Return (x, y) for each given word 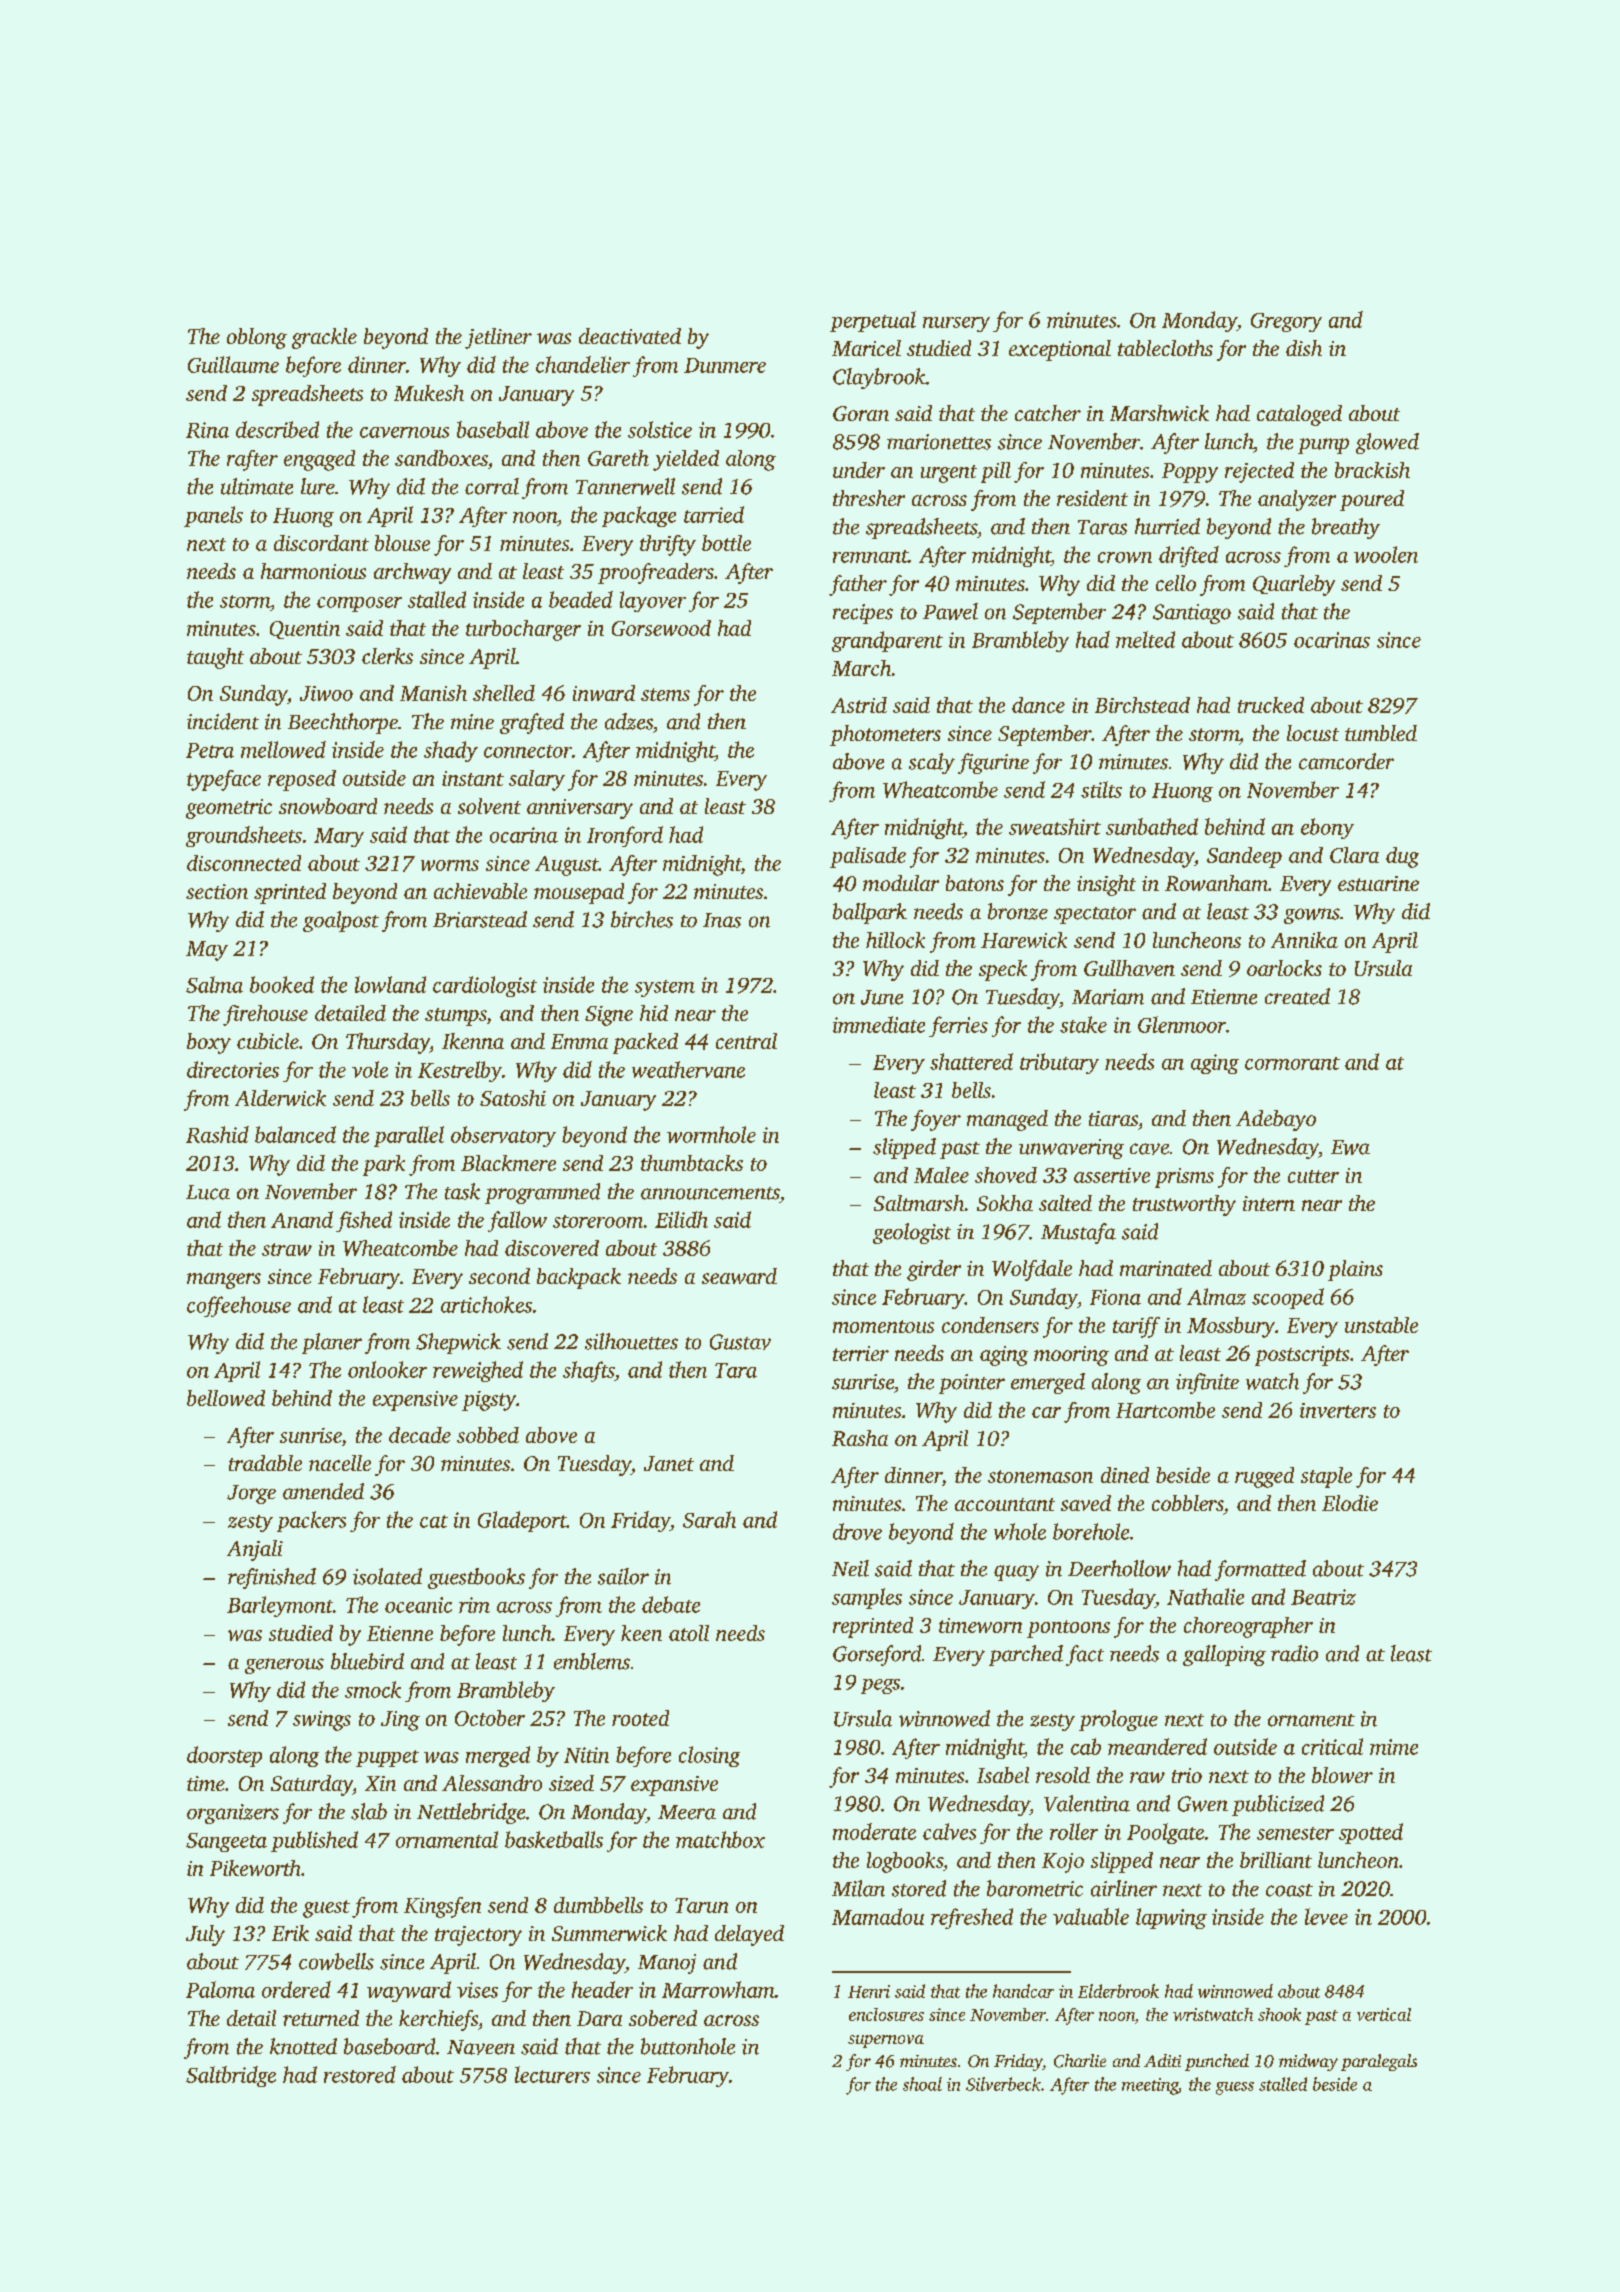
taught (215, 658)
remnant (870, 556)
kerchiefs (438, 2020)
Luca (208, 1192)
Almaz (1216, 1296)
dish (1304, 348)
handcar (1023, 1991)
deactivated (630, 336)
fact (1085, 1655)
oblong (257, 338)
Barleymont (280, 1606)
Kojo (1063, 1863)
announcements (710, 1193)
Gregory (1286, 322)
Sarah (709, 1519)
